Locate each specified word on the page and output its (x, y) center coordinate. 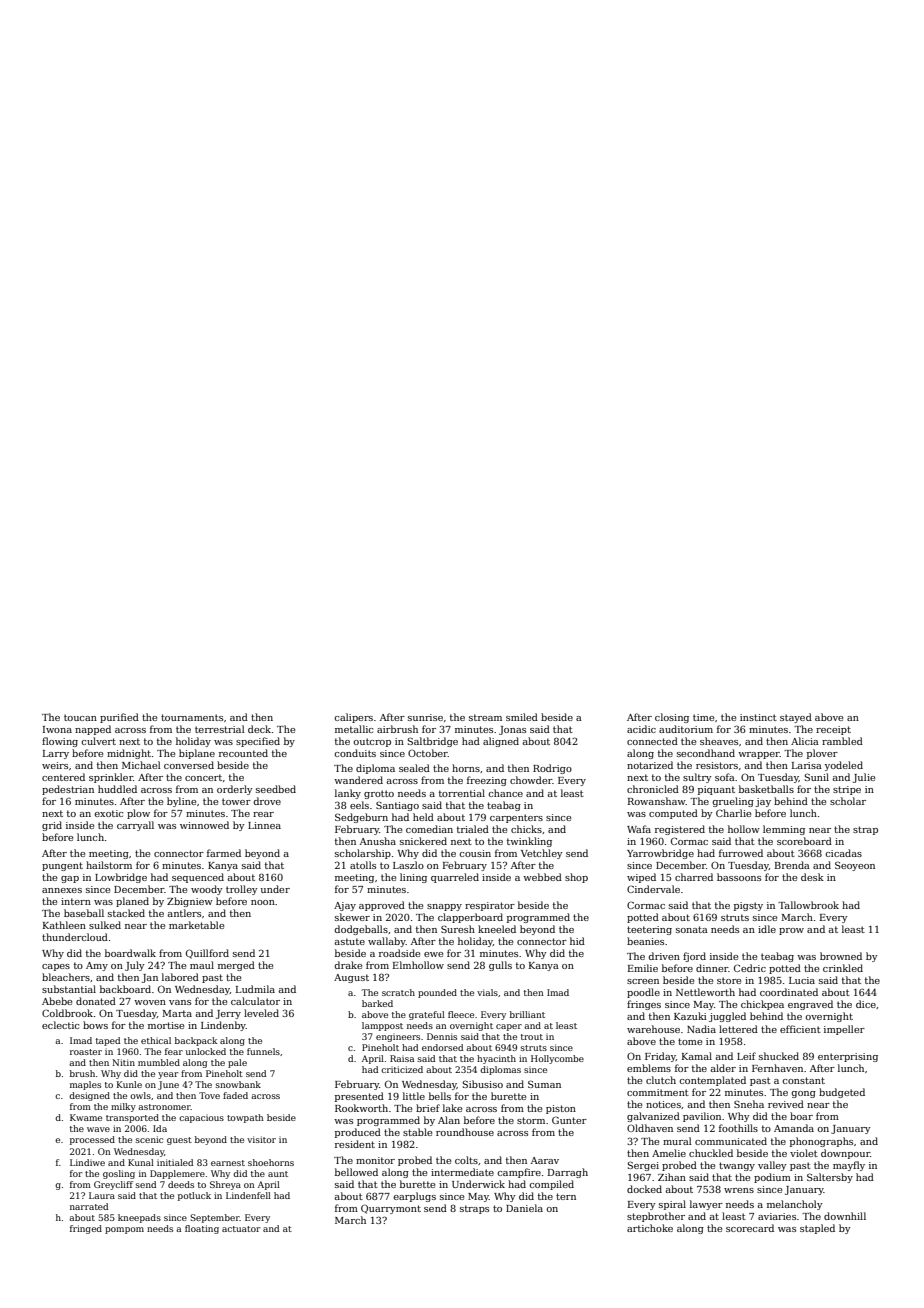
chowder (531, 780)
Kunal (141, 1162)
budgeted (842, 1093)
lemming (784, 830)
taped (108, 1041)
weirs (55, 765)
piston (561, 1109)
